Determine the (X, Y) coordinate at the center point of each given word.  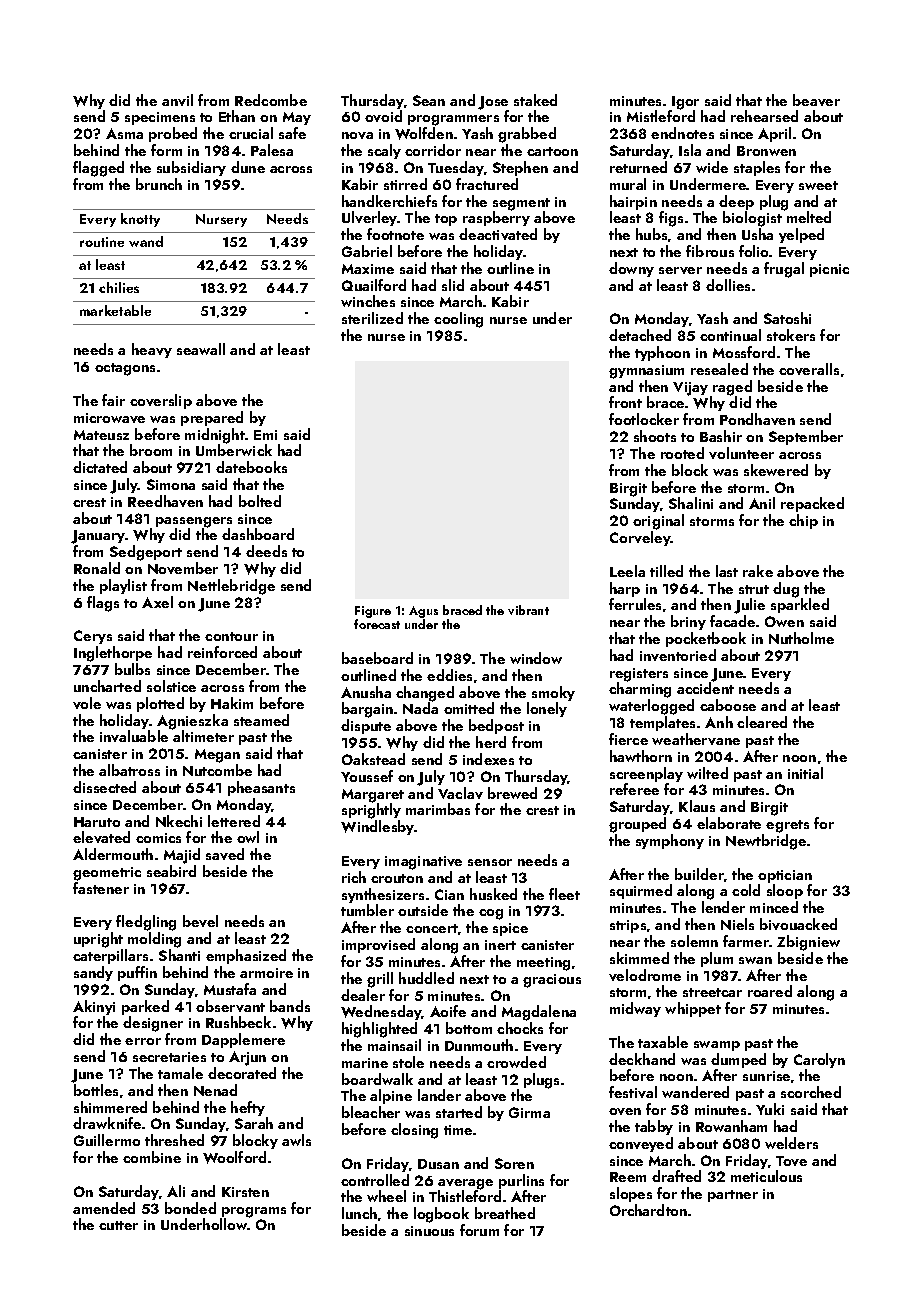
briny (688, 622)
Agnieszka (192, 722)
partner (733, 1196)
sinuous (429, 1231)
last (727, 571)
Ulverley (370, 218)
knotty (140, 220)
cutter (118, 1225)
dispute (366, 726)
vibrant (528, 610)
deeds (266, 551)
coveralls (809, 369)
